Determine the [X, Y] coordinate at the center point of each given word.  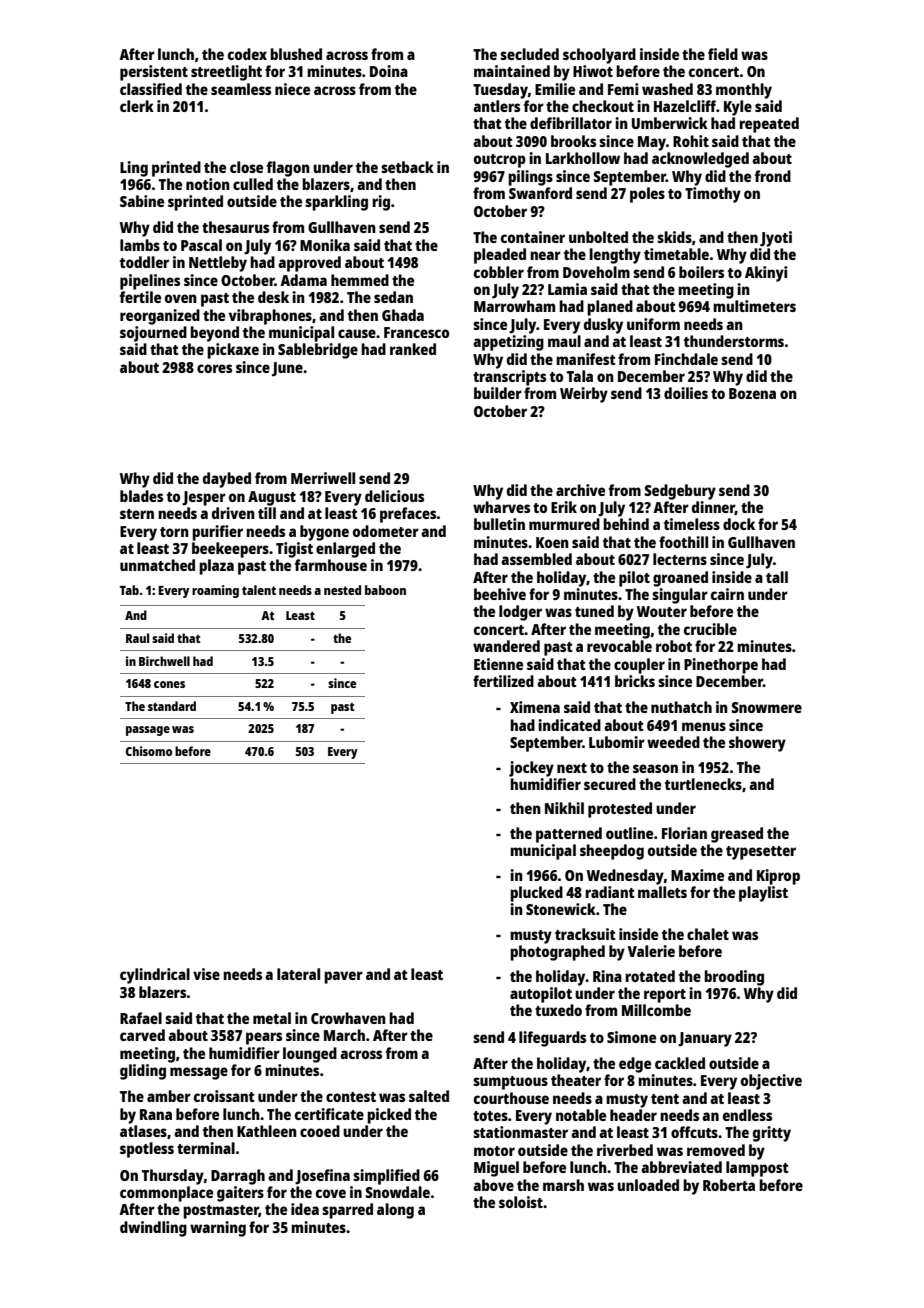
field [723, 54]
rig [381, 203]
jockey [531, 769]
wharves [501, 507]
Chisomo [149, 751]
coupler [639, 666]
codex [247, 54]
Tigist [294, 550]
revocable [619, 646]
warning [218, 1229]
